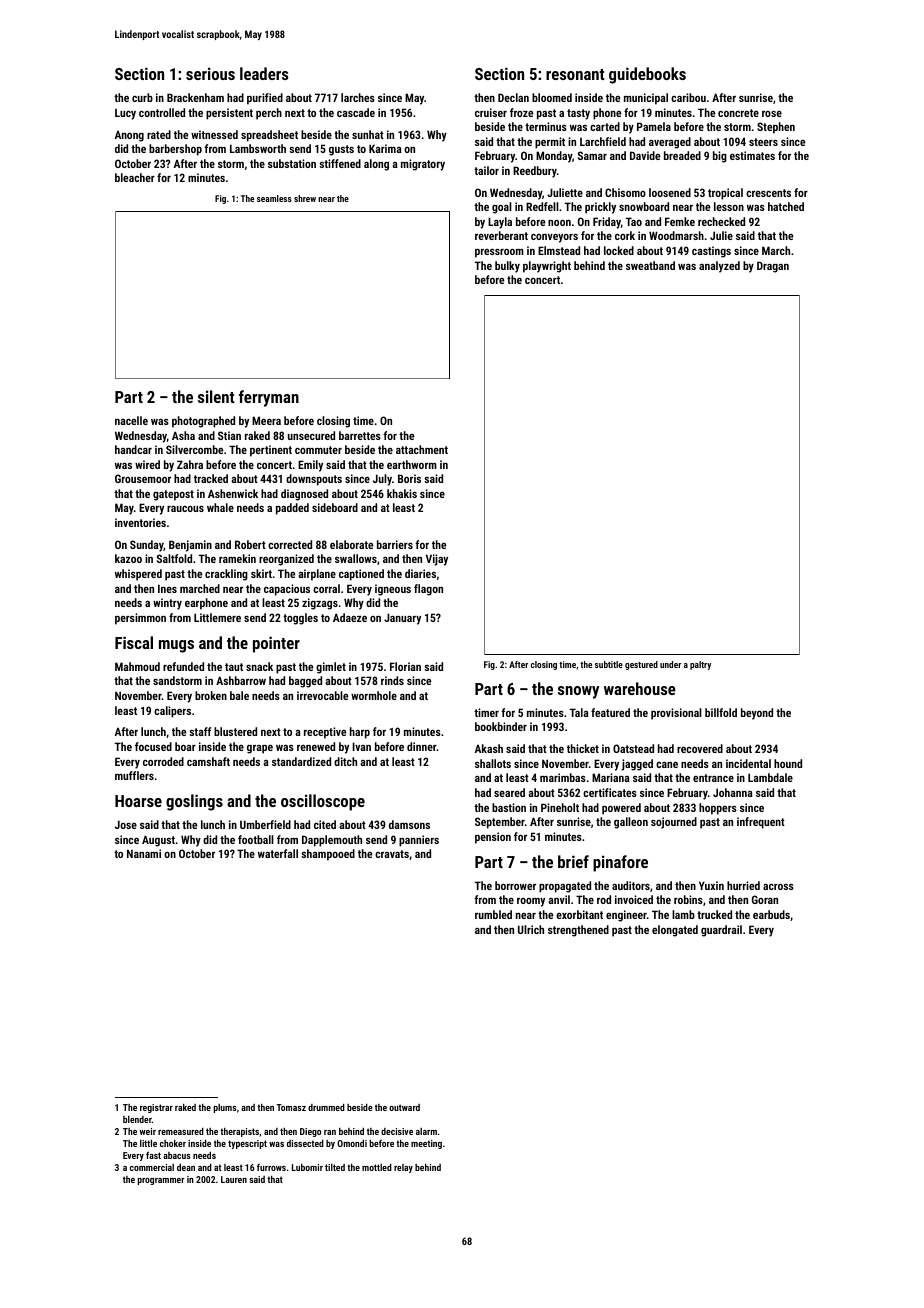 The height and width of the page is (1308, 924). What do you see at coordinates (513, 97) in the page?
I see `Declan` at bounding box center [513, 97].
